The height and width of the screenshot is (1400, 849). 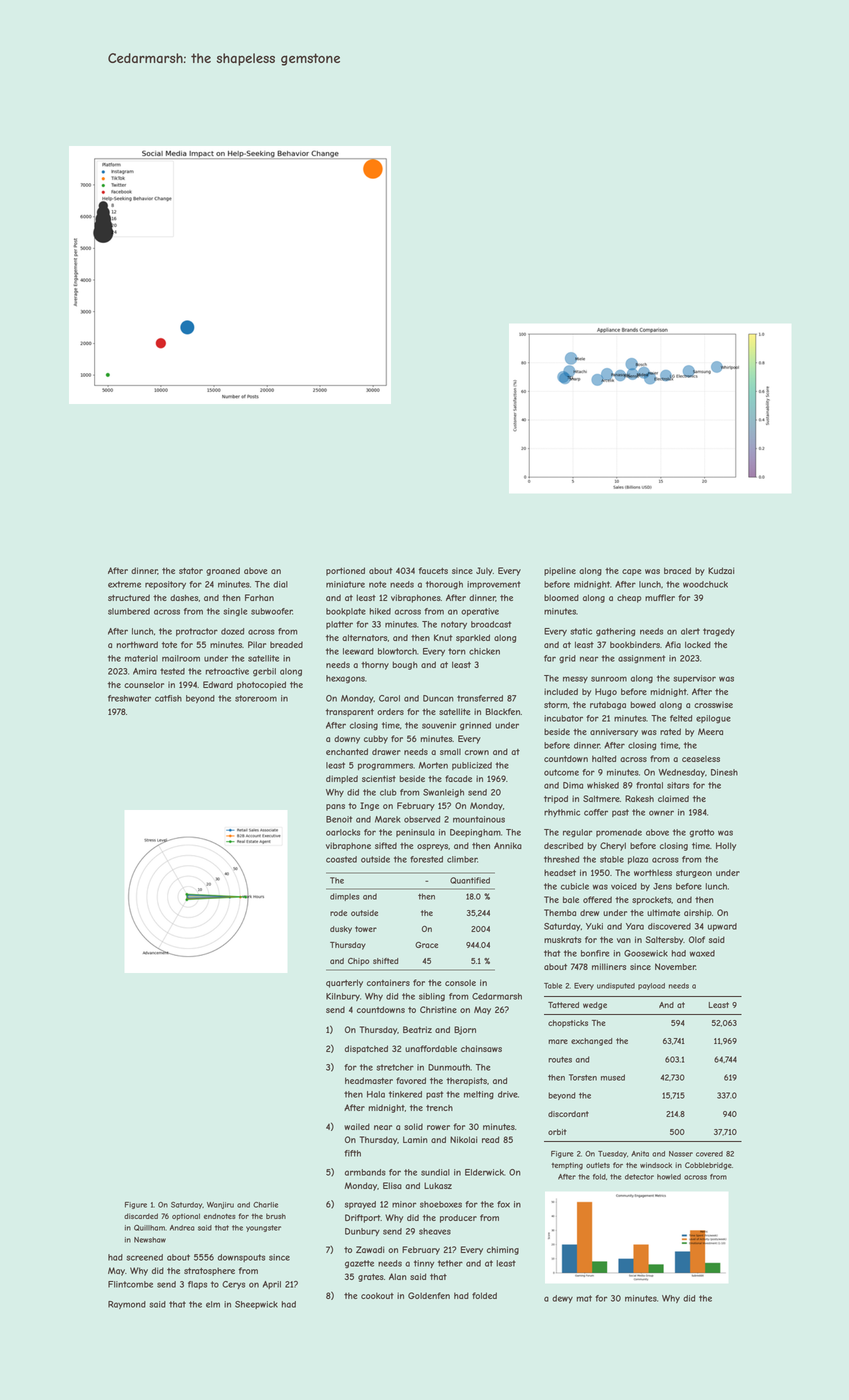 What do you see at coordinates (227, 671) in the screenshot?
I see `retroactive` at bounding box center [227, 671].
